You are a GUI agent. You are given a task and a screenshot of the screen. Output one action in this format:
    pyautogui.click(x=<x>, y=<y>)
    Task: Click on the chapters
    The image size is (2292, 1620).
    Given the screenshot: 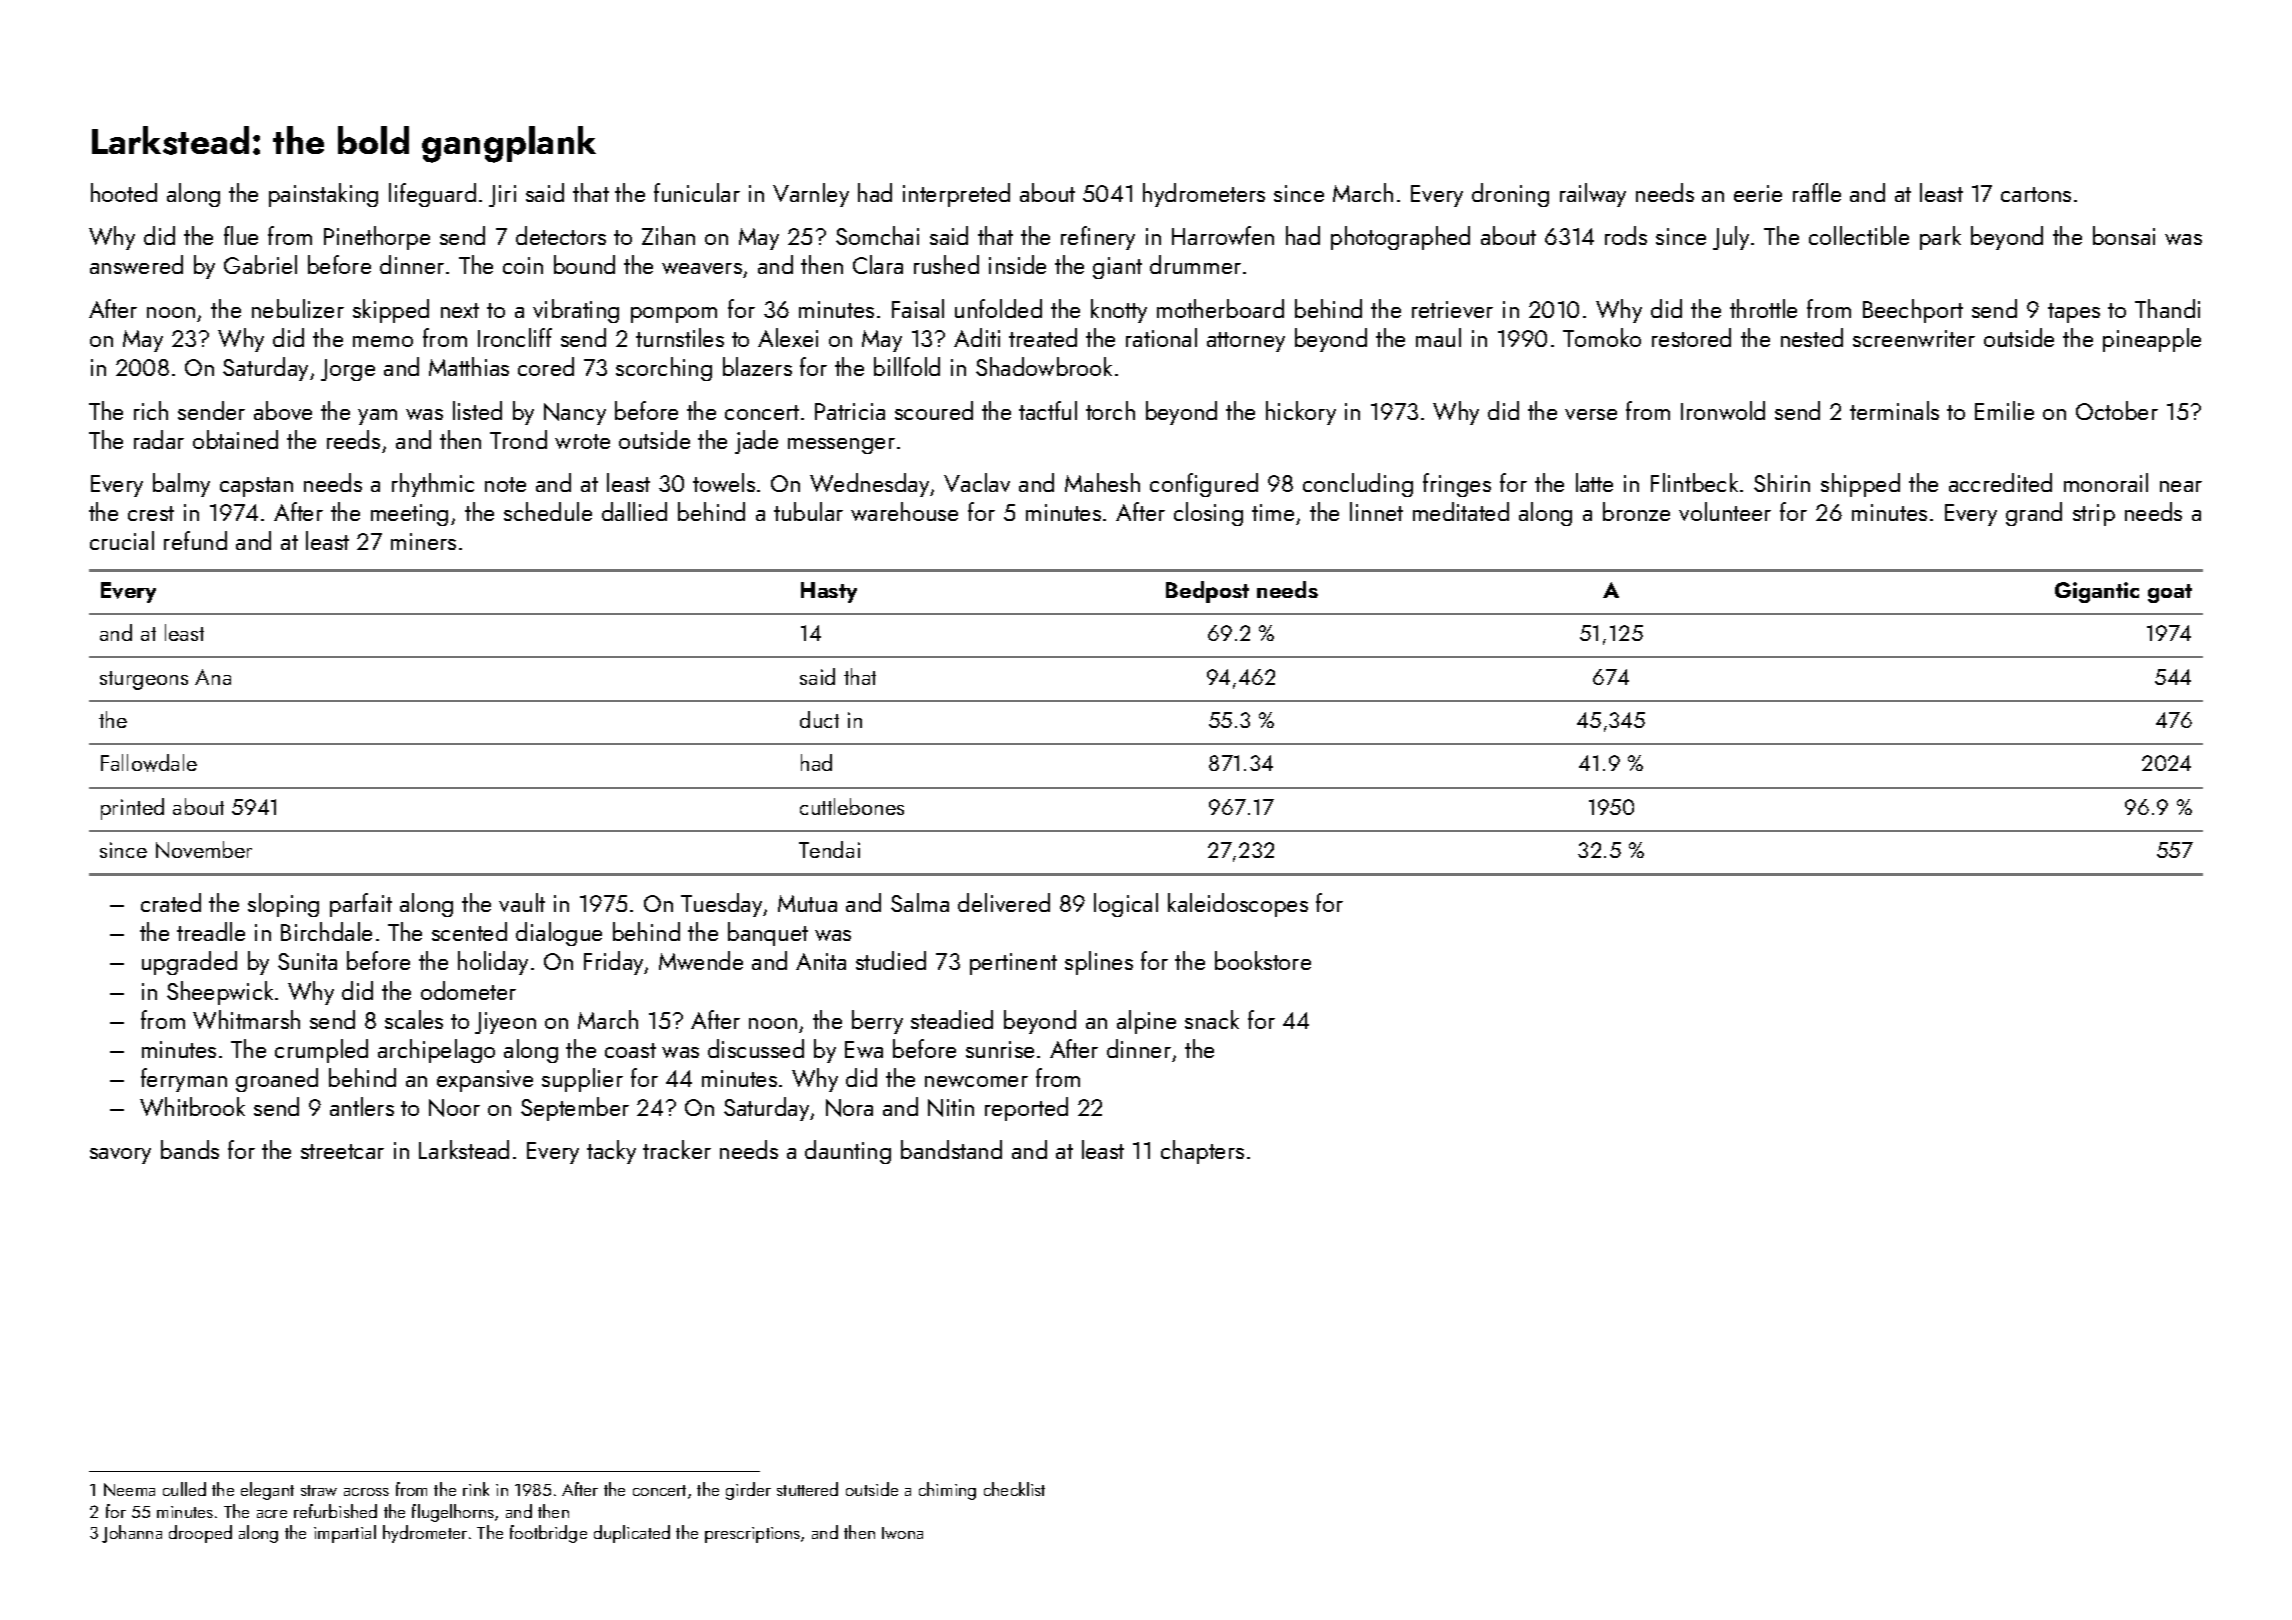 What is the action you would take?
    pyautogui.click(x=1202, y=1152)
